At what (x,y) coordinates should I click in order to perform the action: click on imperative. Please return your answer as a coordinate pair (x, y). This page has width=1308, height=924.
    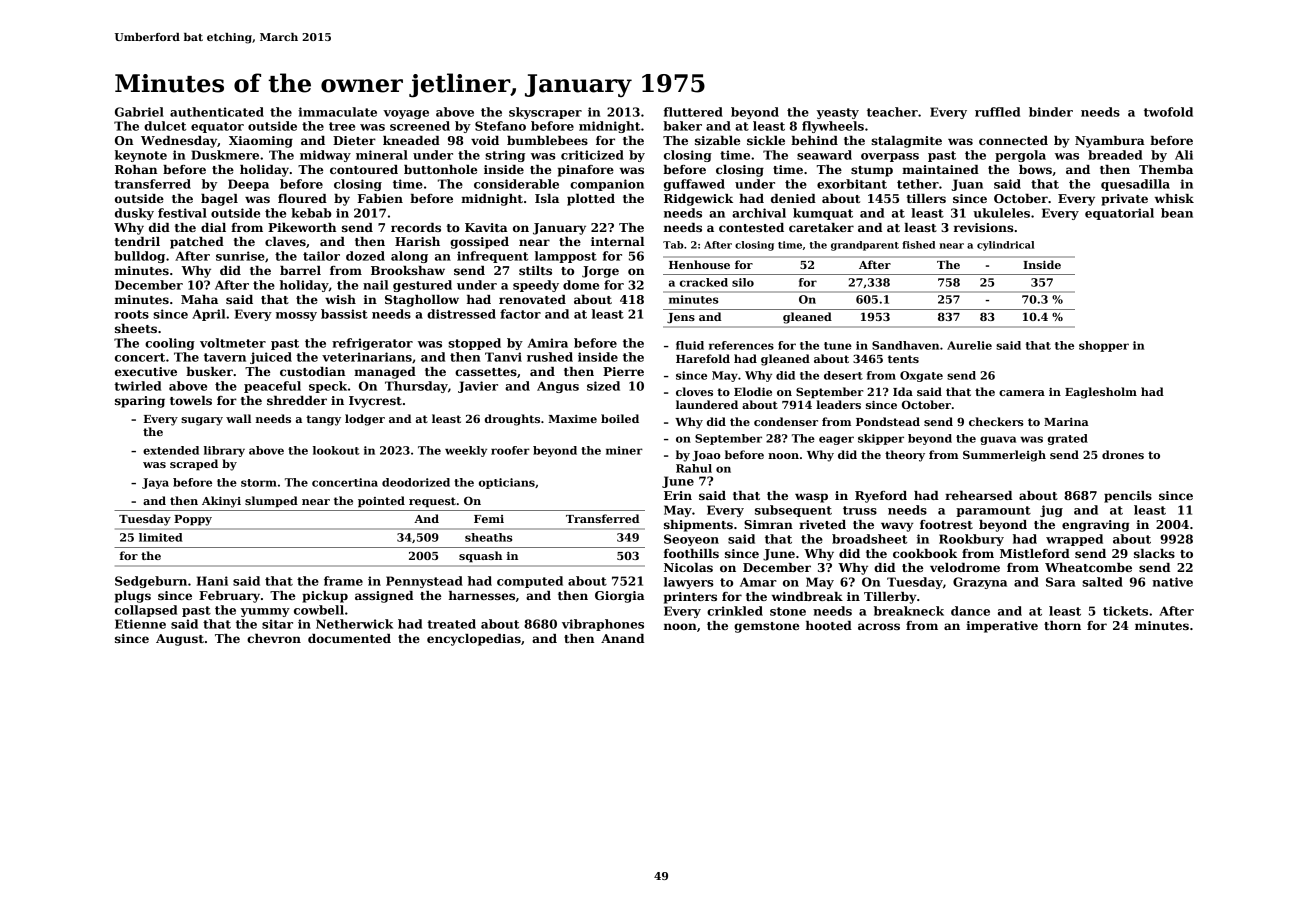
    Looking at the image, I should click on (1002, 627).
